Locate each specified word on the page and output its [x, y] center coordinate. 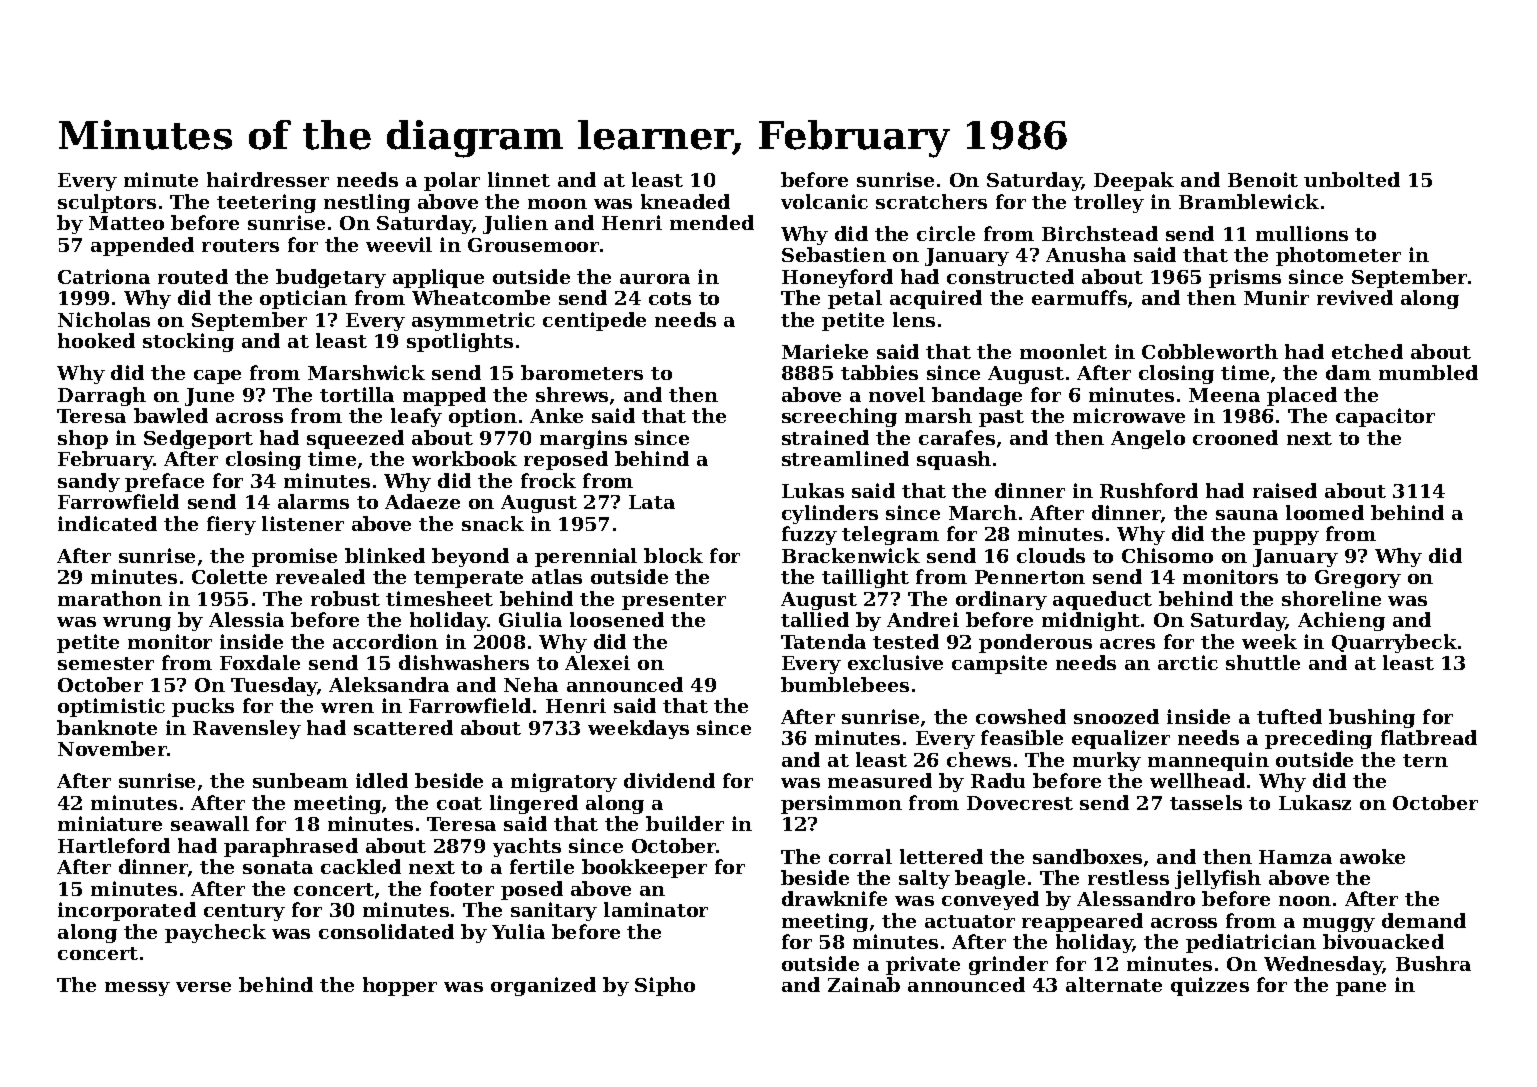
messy [137, 989]
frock [548, 480]
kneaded [685, 201]
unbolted [1352, 179]
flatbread [1429, 737]
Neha [531, 684]
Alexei [597, 662]
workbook [464, 458]
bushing [1372, 718]
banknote [107, 727]
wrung [137, 624]
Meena [1224, 395]
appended [142, 246]
